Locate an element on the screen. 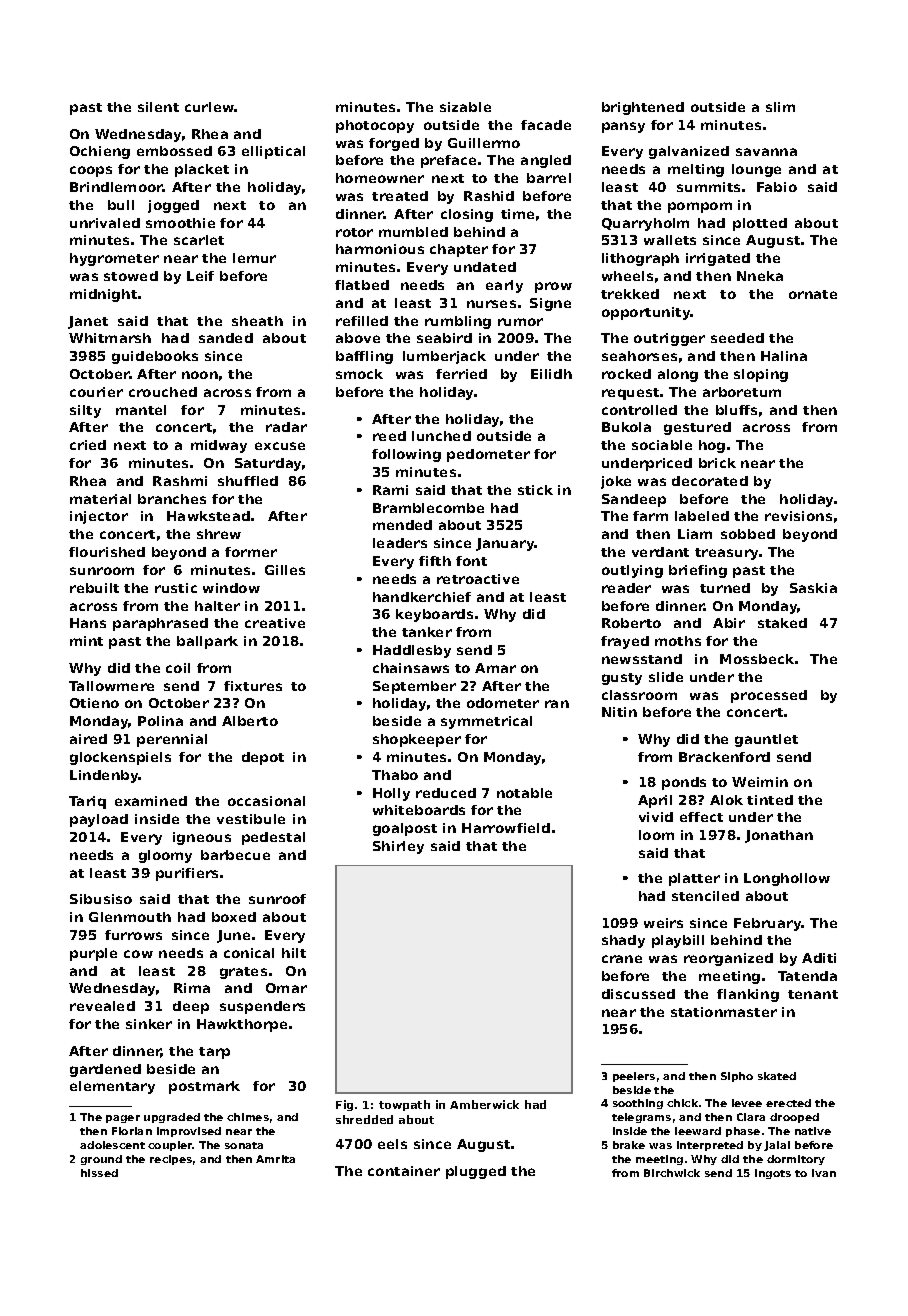 The height and width of the screenshot is (1316, 908). April is located at coordinates (655, 801).
